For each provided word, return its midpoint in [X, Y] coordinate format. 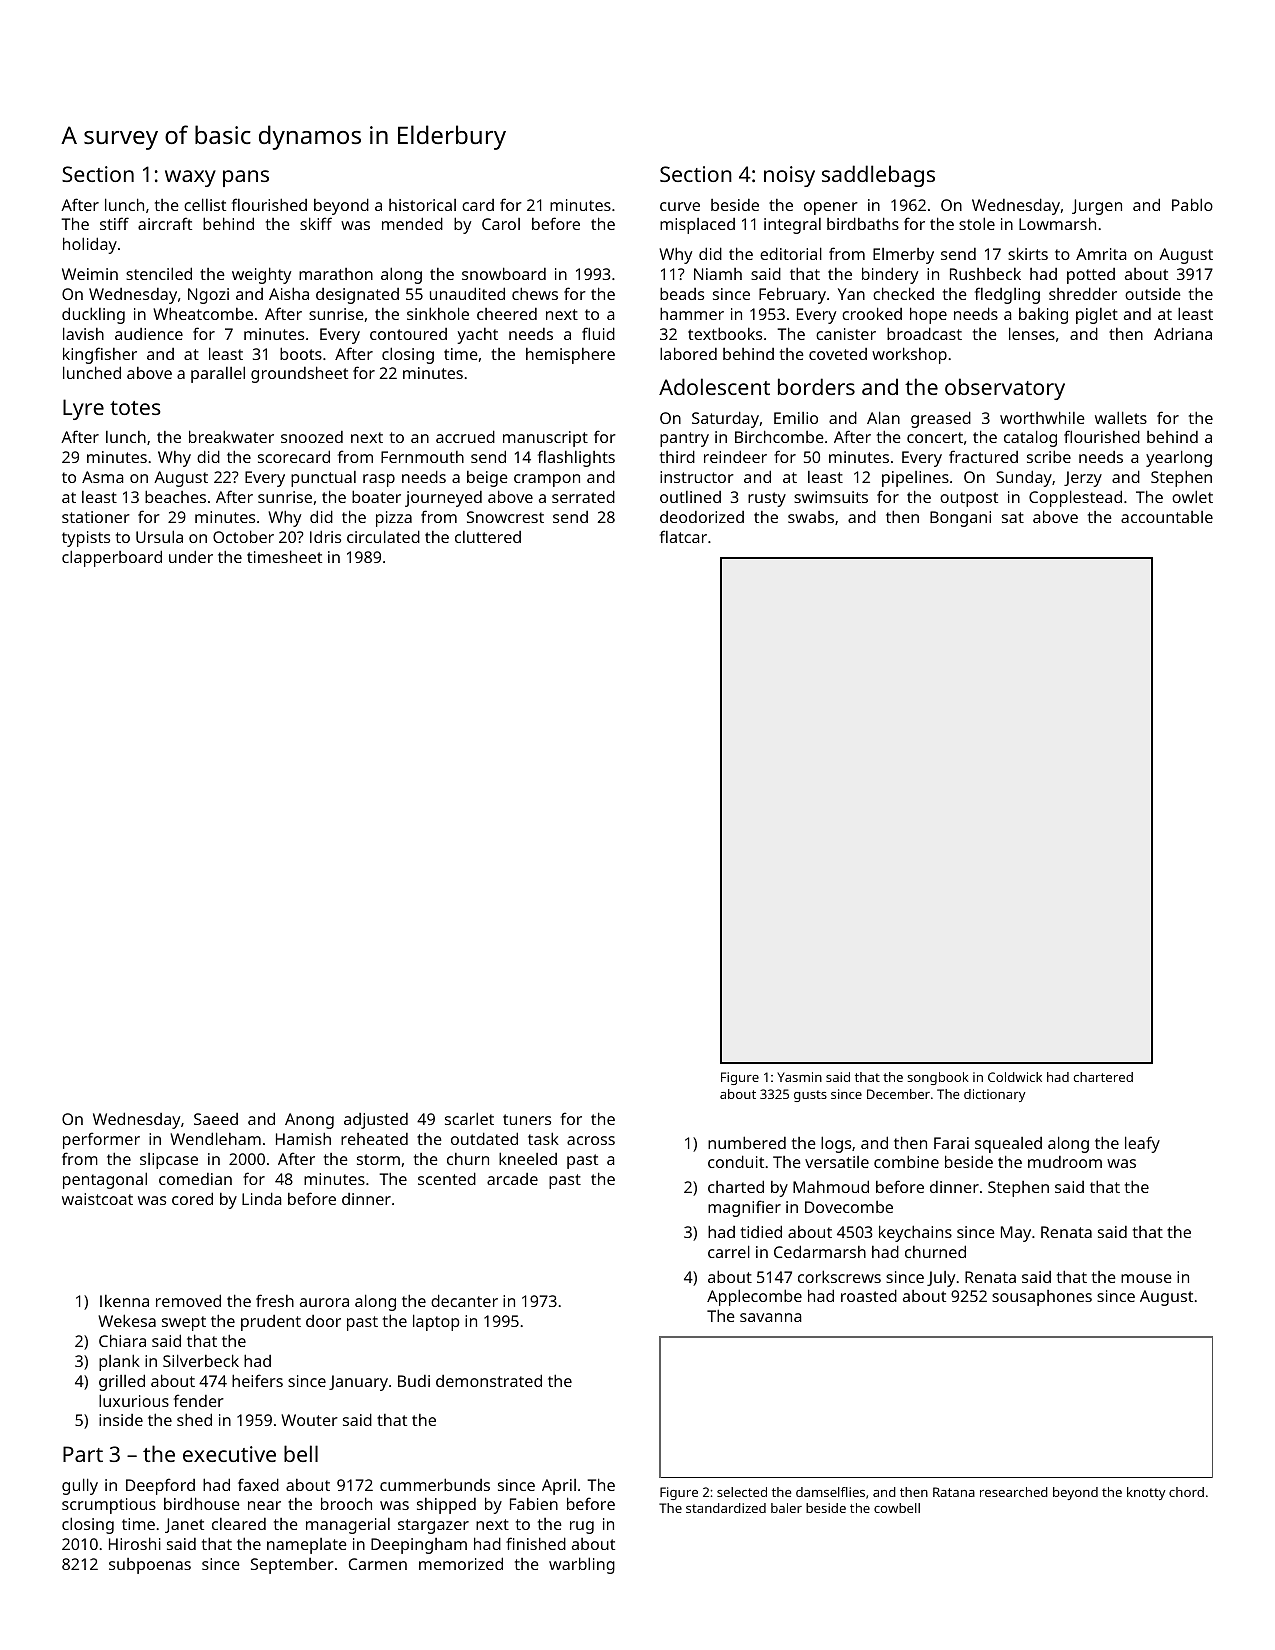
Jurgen [1097, 207]
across [591, 1140]
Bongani [960, 519]
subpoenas [150, 1566]
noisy [789, 176]
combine [906, 1161]
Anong [309, 1121]
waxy [190, 178]
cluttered [488, 537]
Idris [325, 536]
